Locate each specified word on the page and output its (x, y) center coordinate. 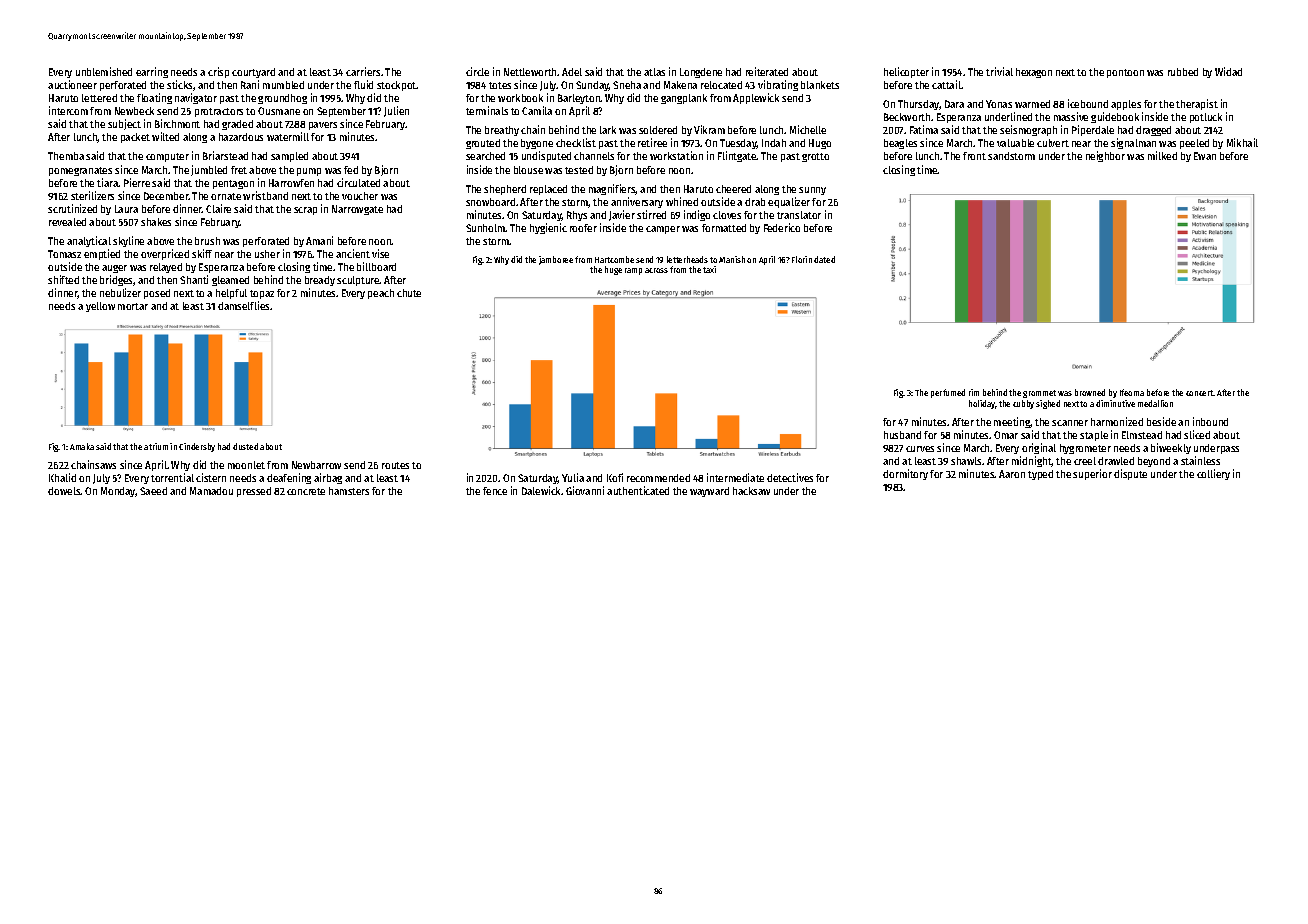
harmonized (1117, 421)
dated (824, 259)
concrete (306, 491)
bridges (117, 280)
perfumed (948, 393)
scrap (305, 211)
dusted (245, 446)
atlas (654, 72)
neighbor (1105, 156)
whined (682, 201)
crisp (218, 72)
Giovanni (585, 490)
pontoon (1125, 73)
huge (613, 270)
